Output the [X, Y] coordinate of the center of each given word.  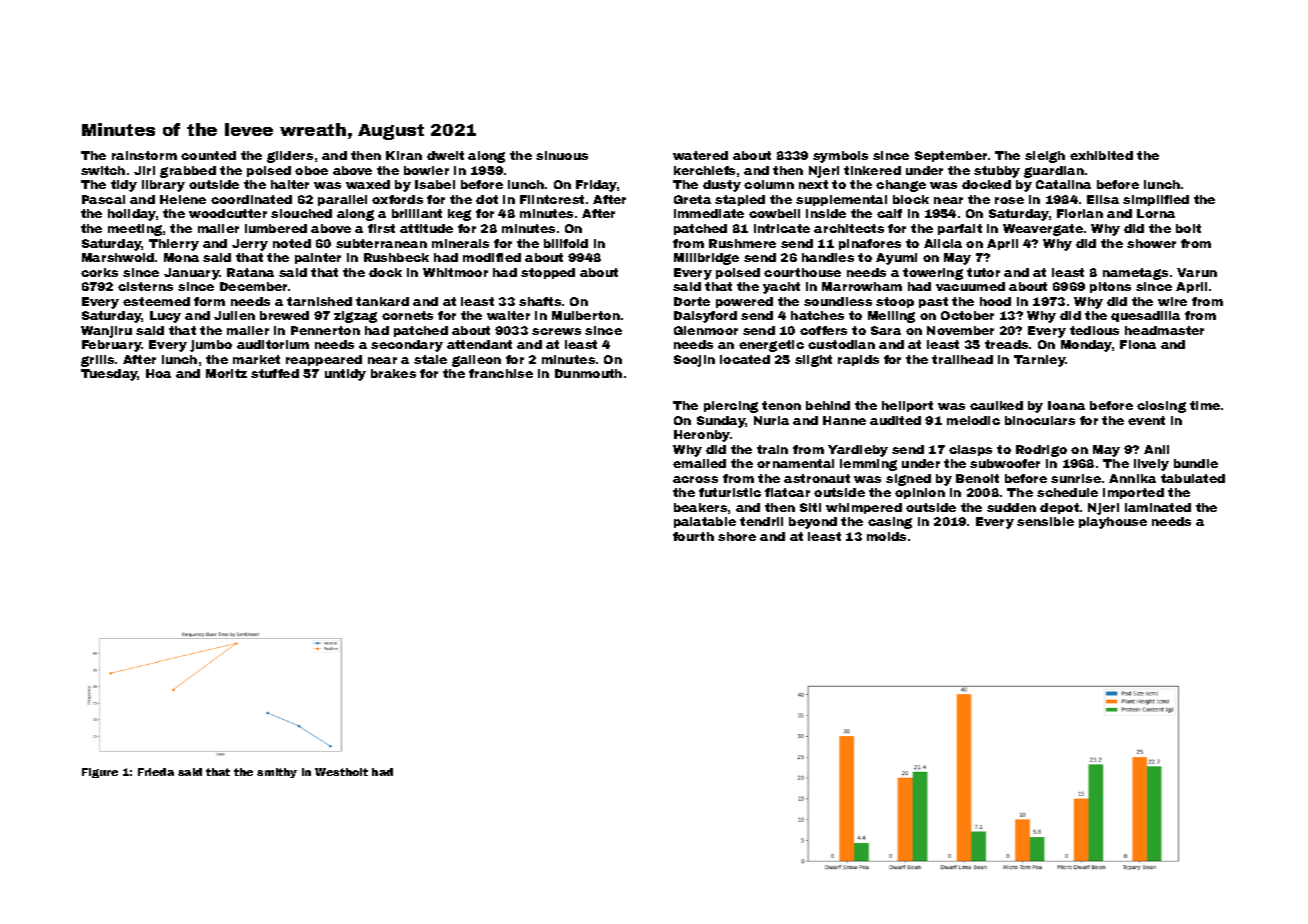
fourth [693, 536]
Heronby [702, 436]
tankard [382, 301]
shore [737, 536]
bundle [1196, 463]
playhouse [1113, 523]
